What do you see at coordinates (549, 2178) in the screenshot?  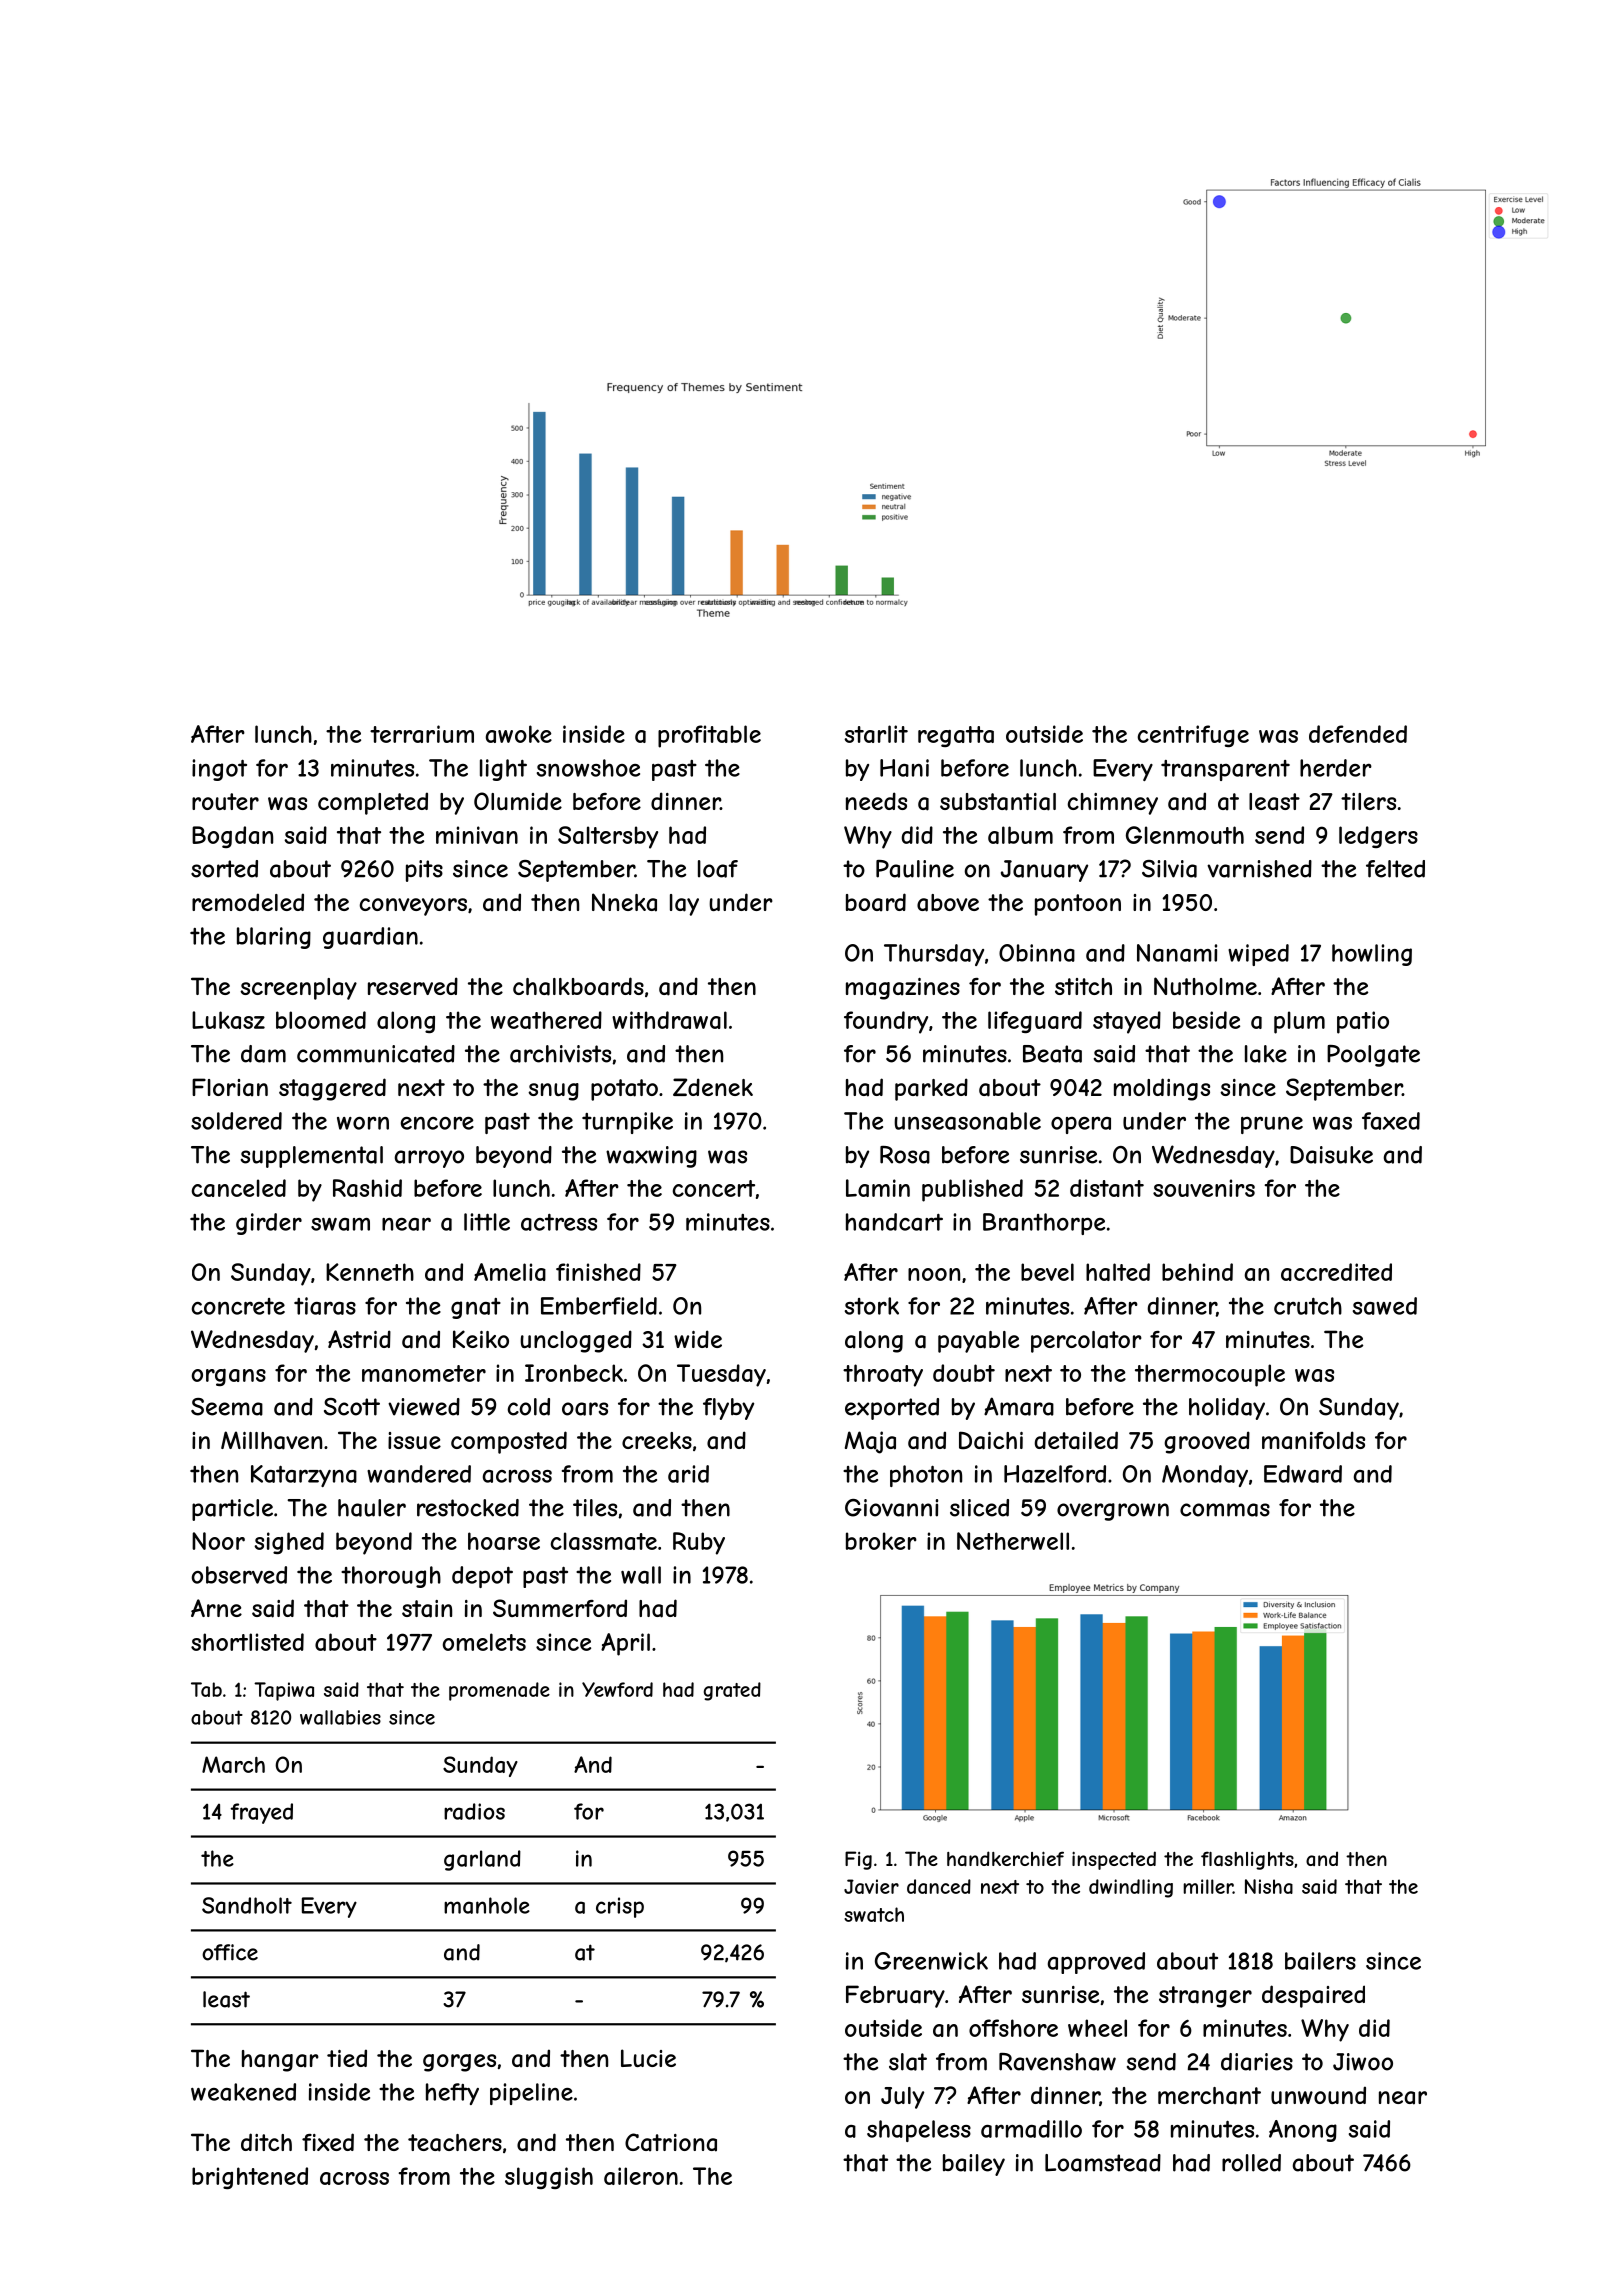 I see `sluggish` at bounding box center [549, 2178].
